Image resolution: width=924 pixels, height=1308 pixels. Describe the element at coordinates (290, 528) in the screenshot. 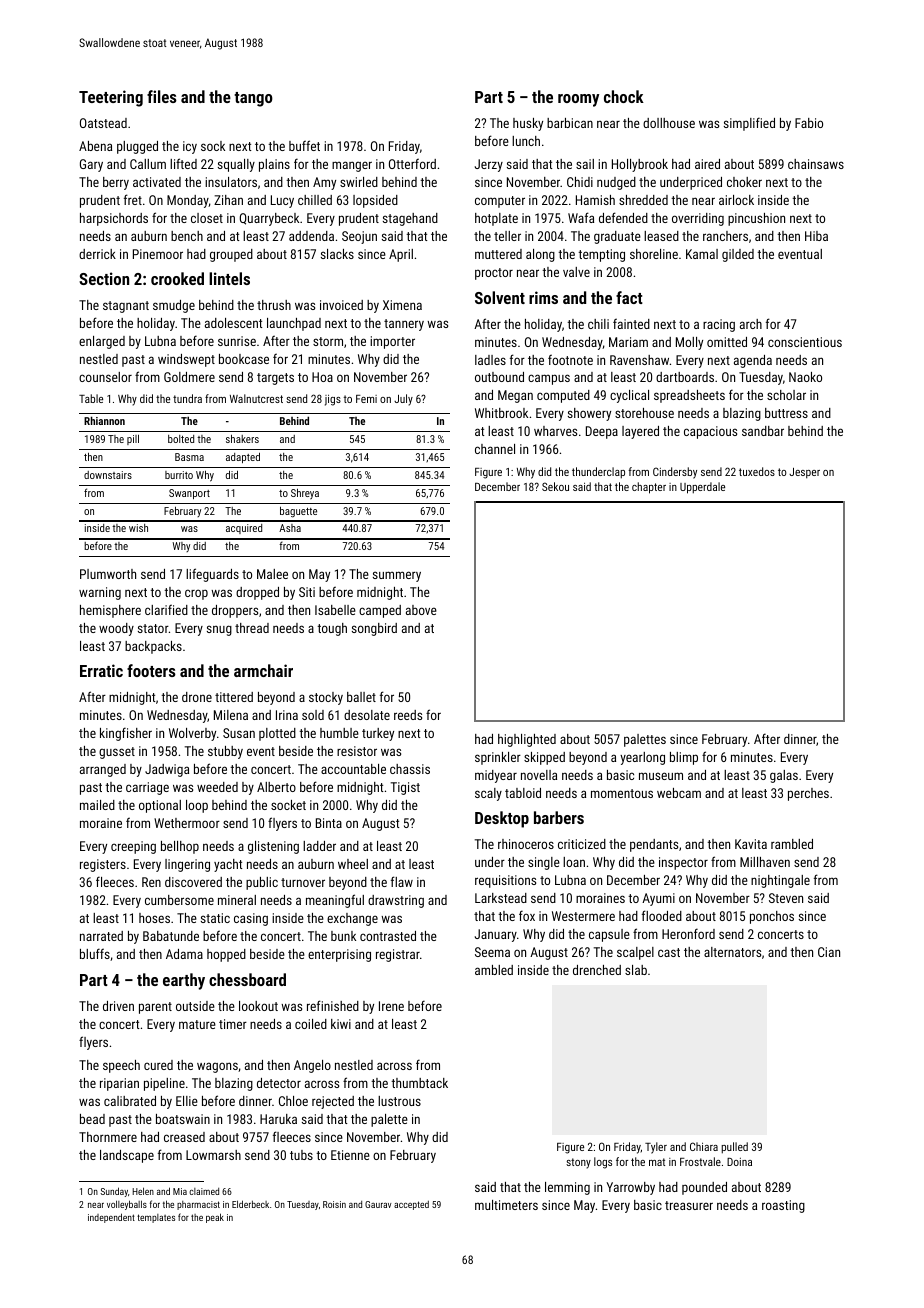

I see `Asha` at that location.
